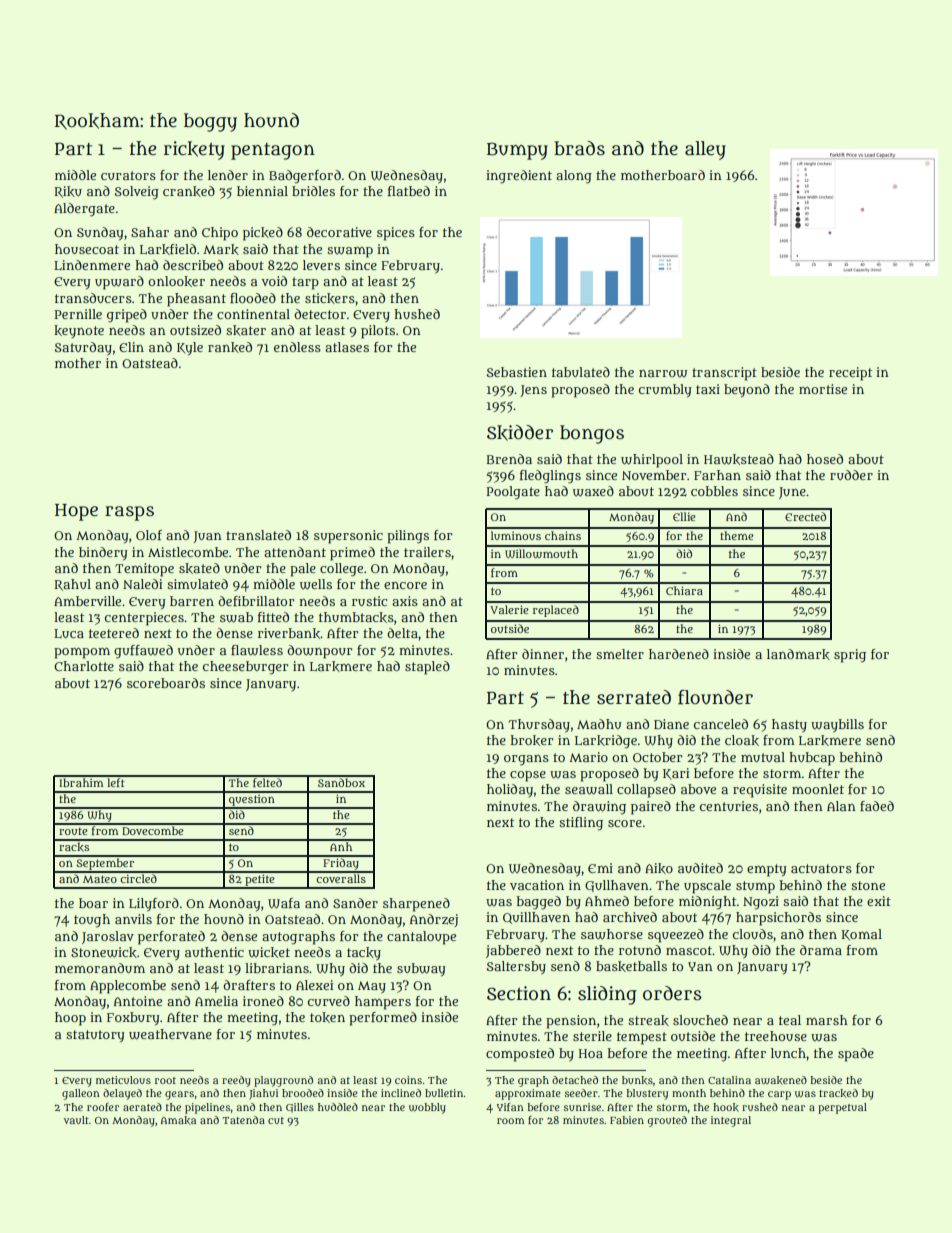  What do you see at coordinates (417, 314) in the document?
I see `hushed` at bounding box center [417, 314].
